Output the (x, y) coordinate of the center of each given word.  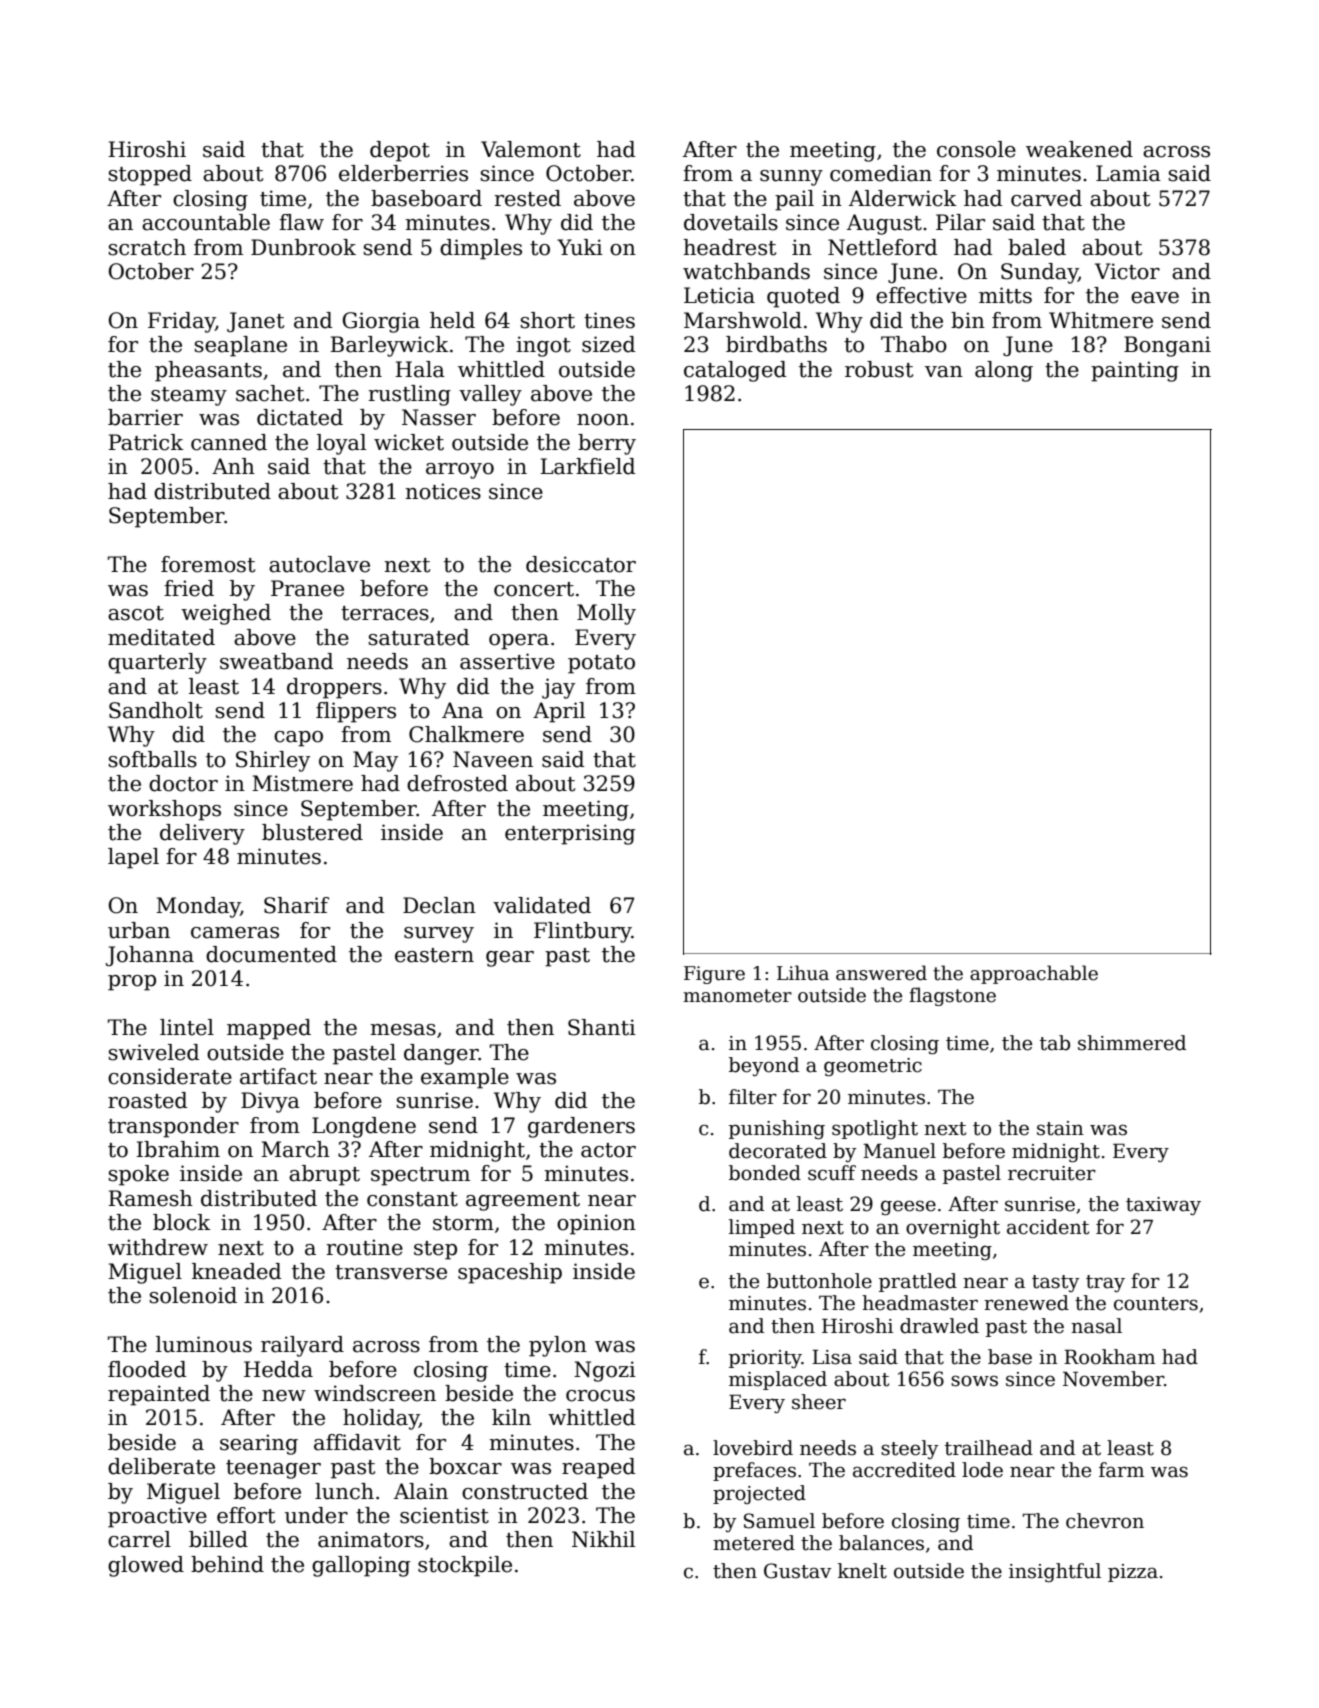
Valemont (531, 149)
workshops (164, 810)
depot (400, 151)
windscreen (375, 1393)
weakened (1079, 149)
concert (534, 589)
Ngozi (605, 1371)
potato (601, 664)
